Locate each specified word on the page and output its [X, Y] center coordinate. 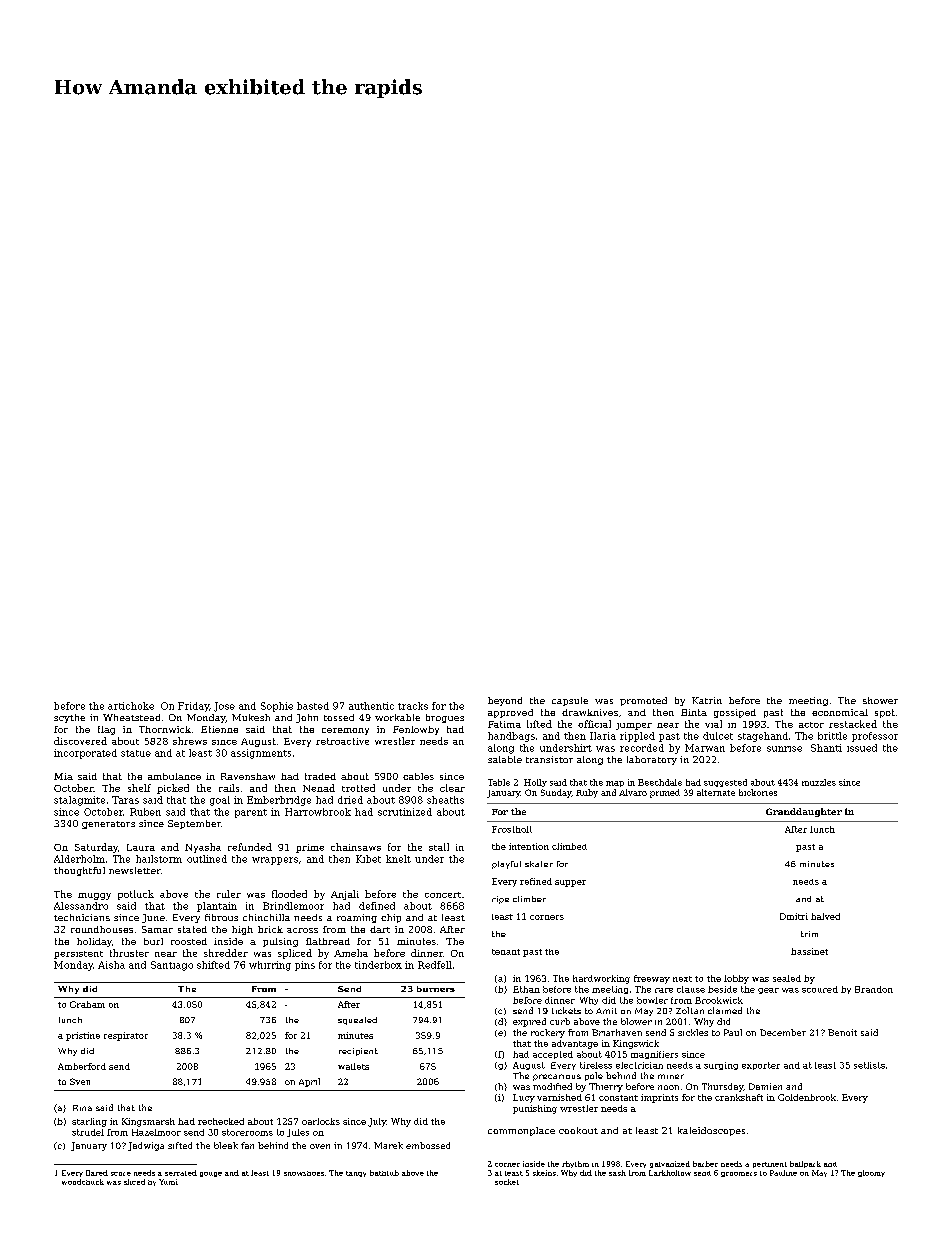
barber [705, 1164]
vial [713, 724]
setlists [869, 1065]
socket [507, 1182]
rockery [548, 1033]
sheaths [445, 800]
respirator [126, 1036]
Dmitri [794, 916]
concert [443, 895]
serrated [181, 1173]
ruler [229, 894]
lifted [539, 724]
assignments [261, 754]
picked [173, 789]
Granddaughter [804, 812]
